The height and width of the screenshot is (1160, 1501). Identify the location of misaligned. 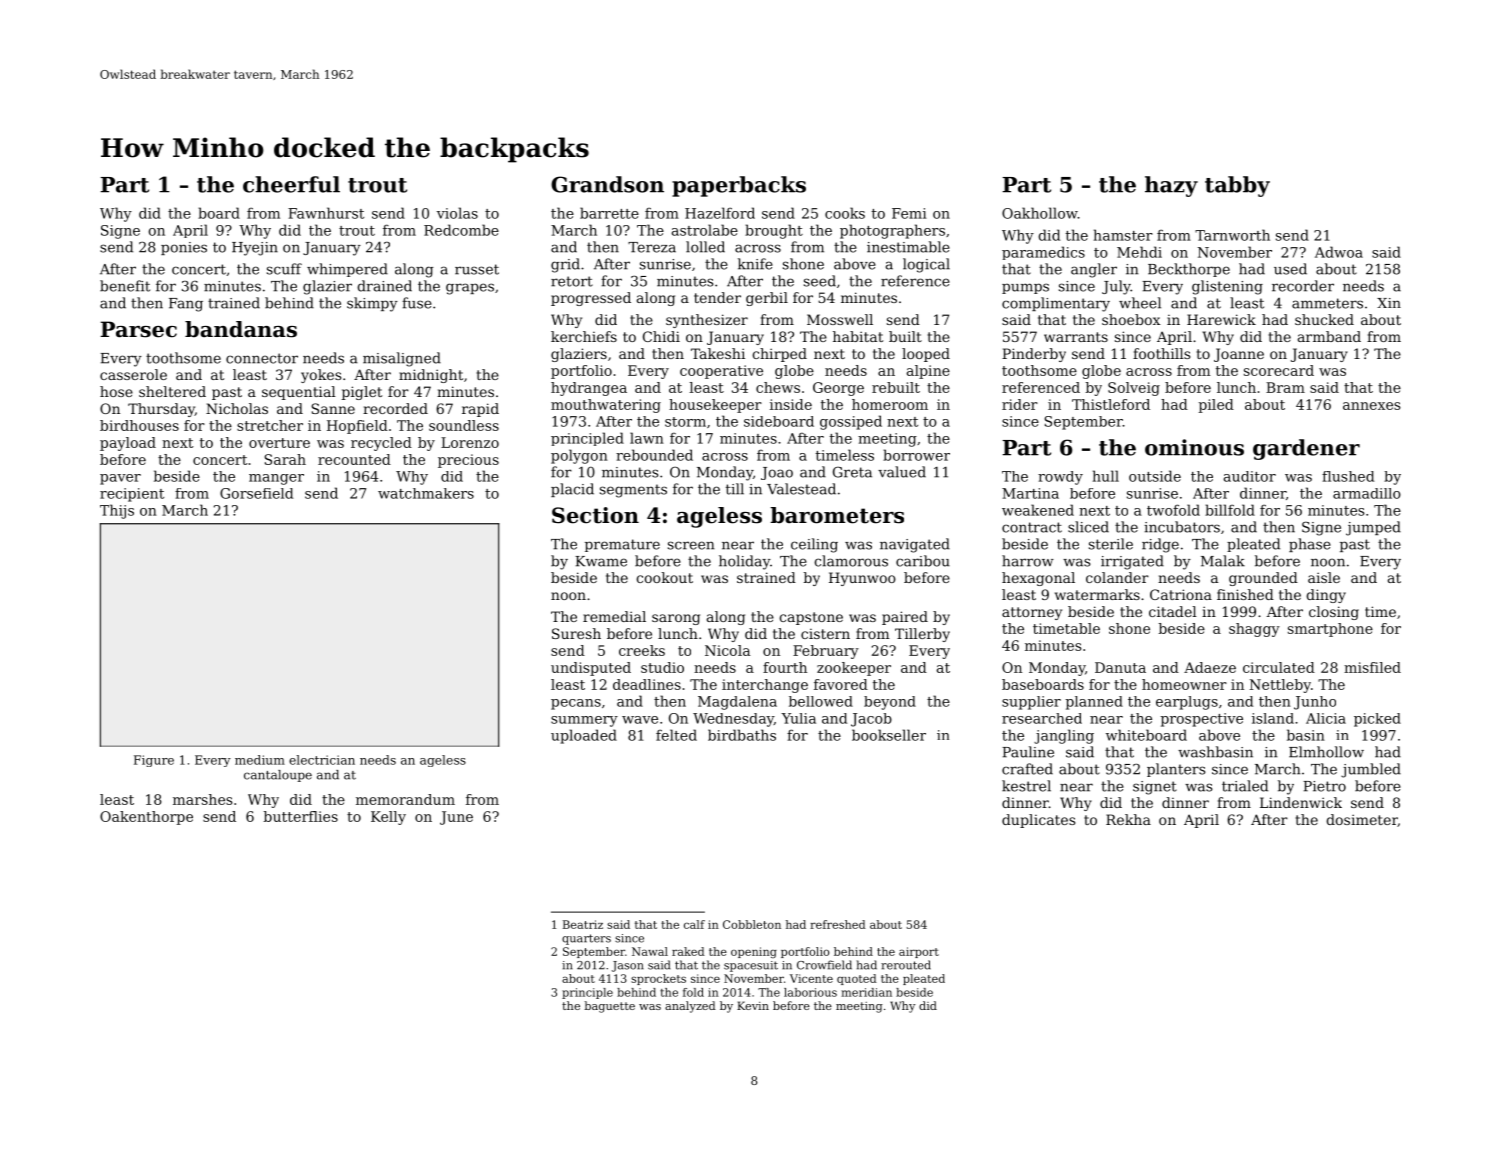
(402, 359).
